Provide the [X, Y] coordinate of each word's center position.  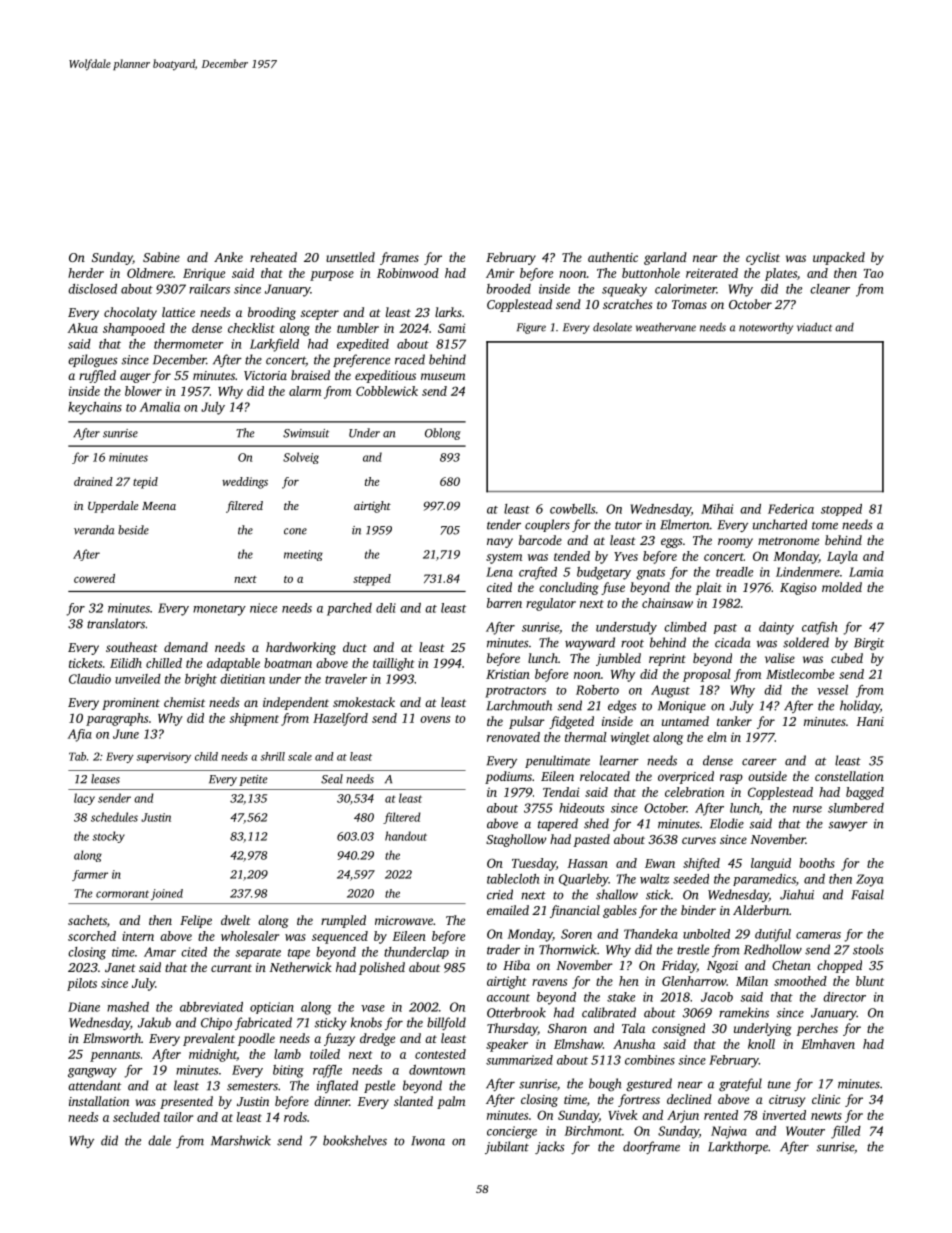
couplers [547, 525]
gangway [92, 1073]
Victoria [265, 375]
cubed [847, 658]
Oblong [443, 434]
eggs [671, 543]
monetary [219, 610]
